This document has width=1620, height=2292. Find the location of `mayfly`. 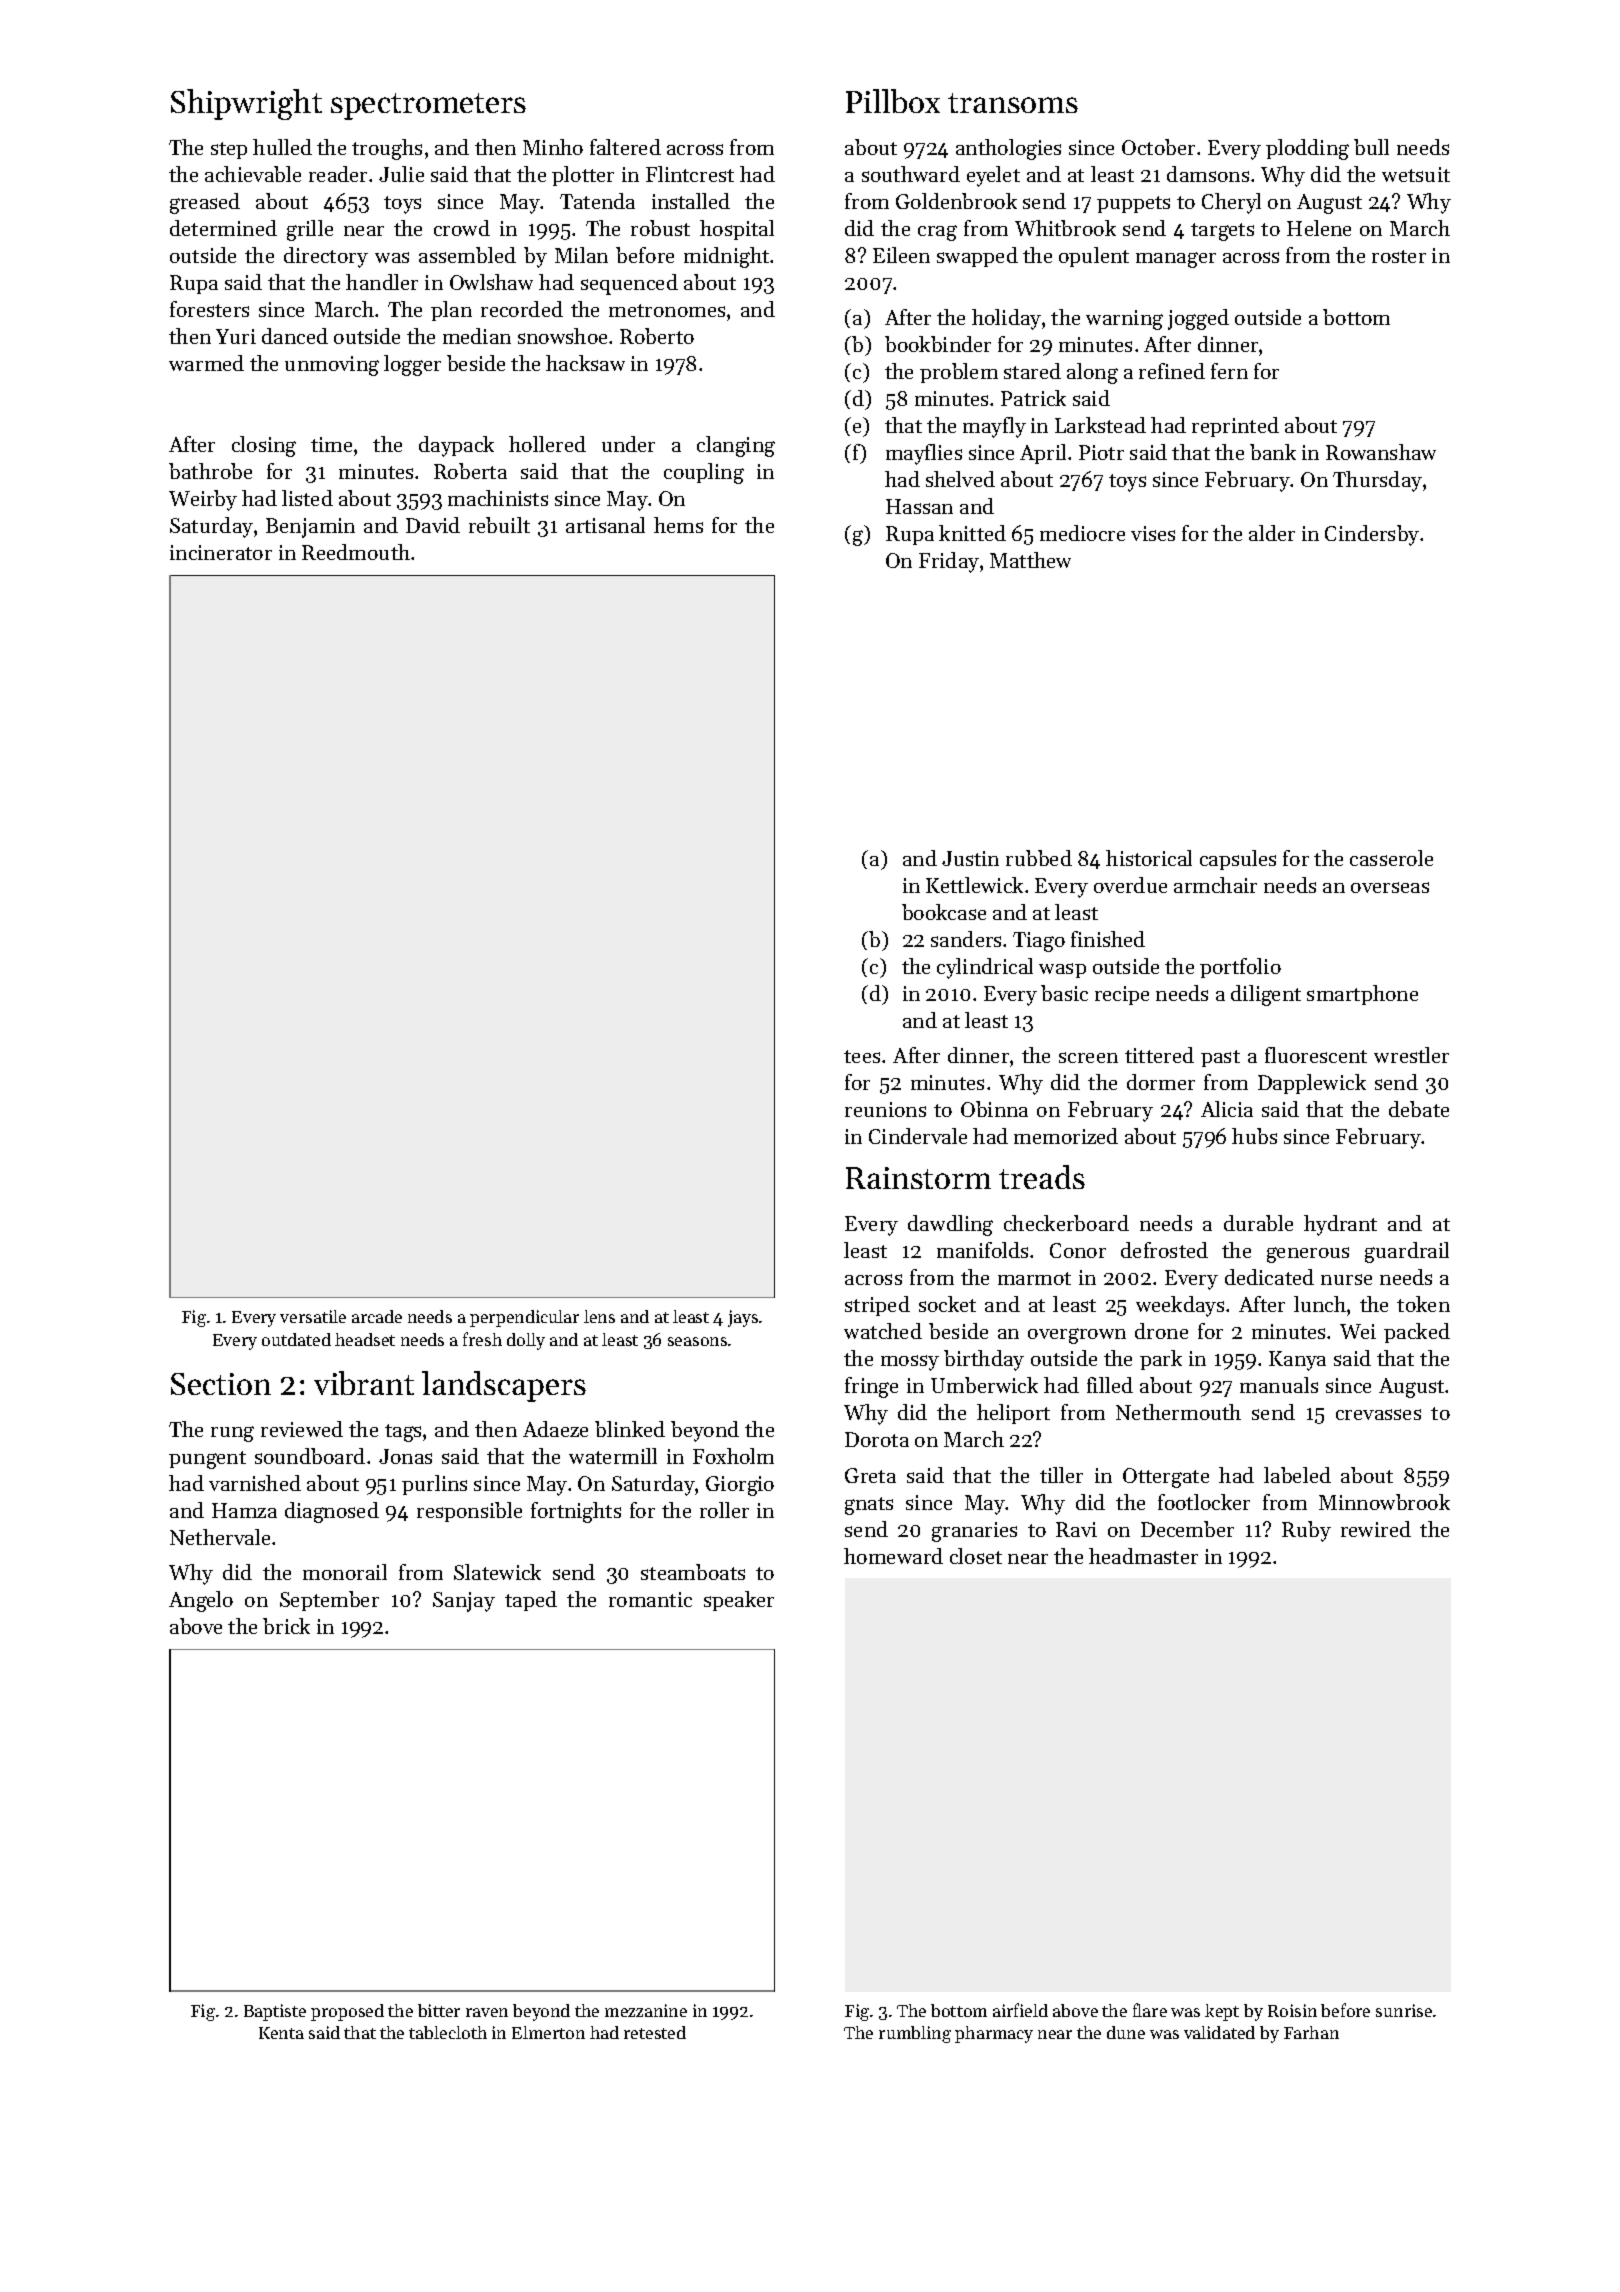

mayfly is located at coordinates (994, 427).
